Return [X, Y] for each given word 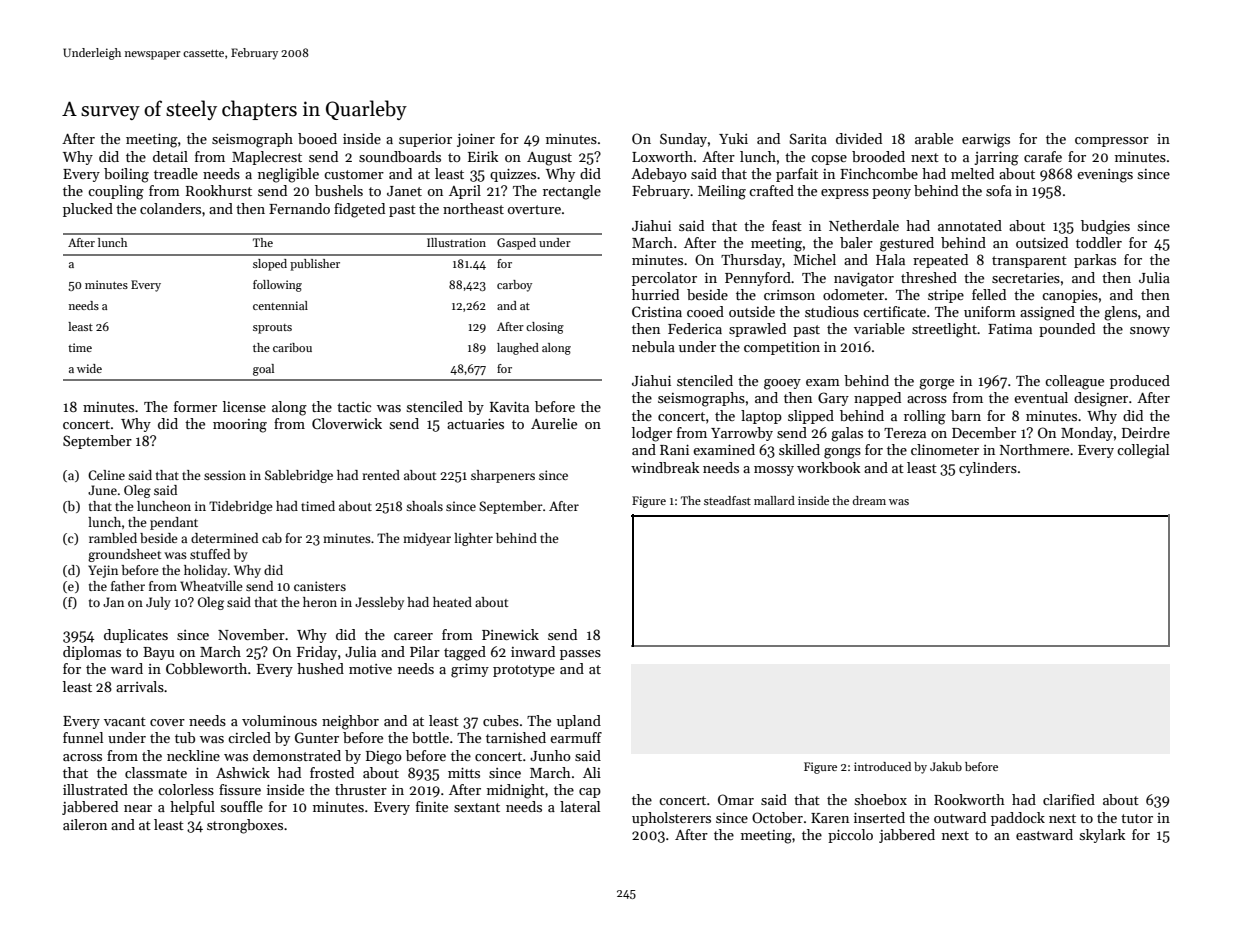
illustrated [95, 789]
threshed [929, 277]
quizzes [513, 175]
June [102, 490]
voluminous [279, 720]
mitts [464, 773]
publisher [315, 265]
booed [317, 138]
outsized [1042, 242]
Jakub [946, 766]
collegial [1143, 451]
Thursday [751, 261]
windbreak [665, 467]
